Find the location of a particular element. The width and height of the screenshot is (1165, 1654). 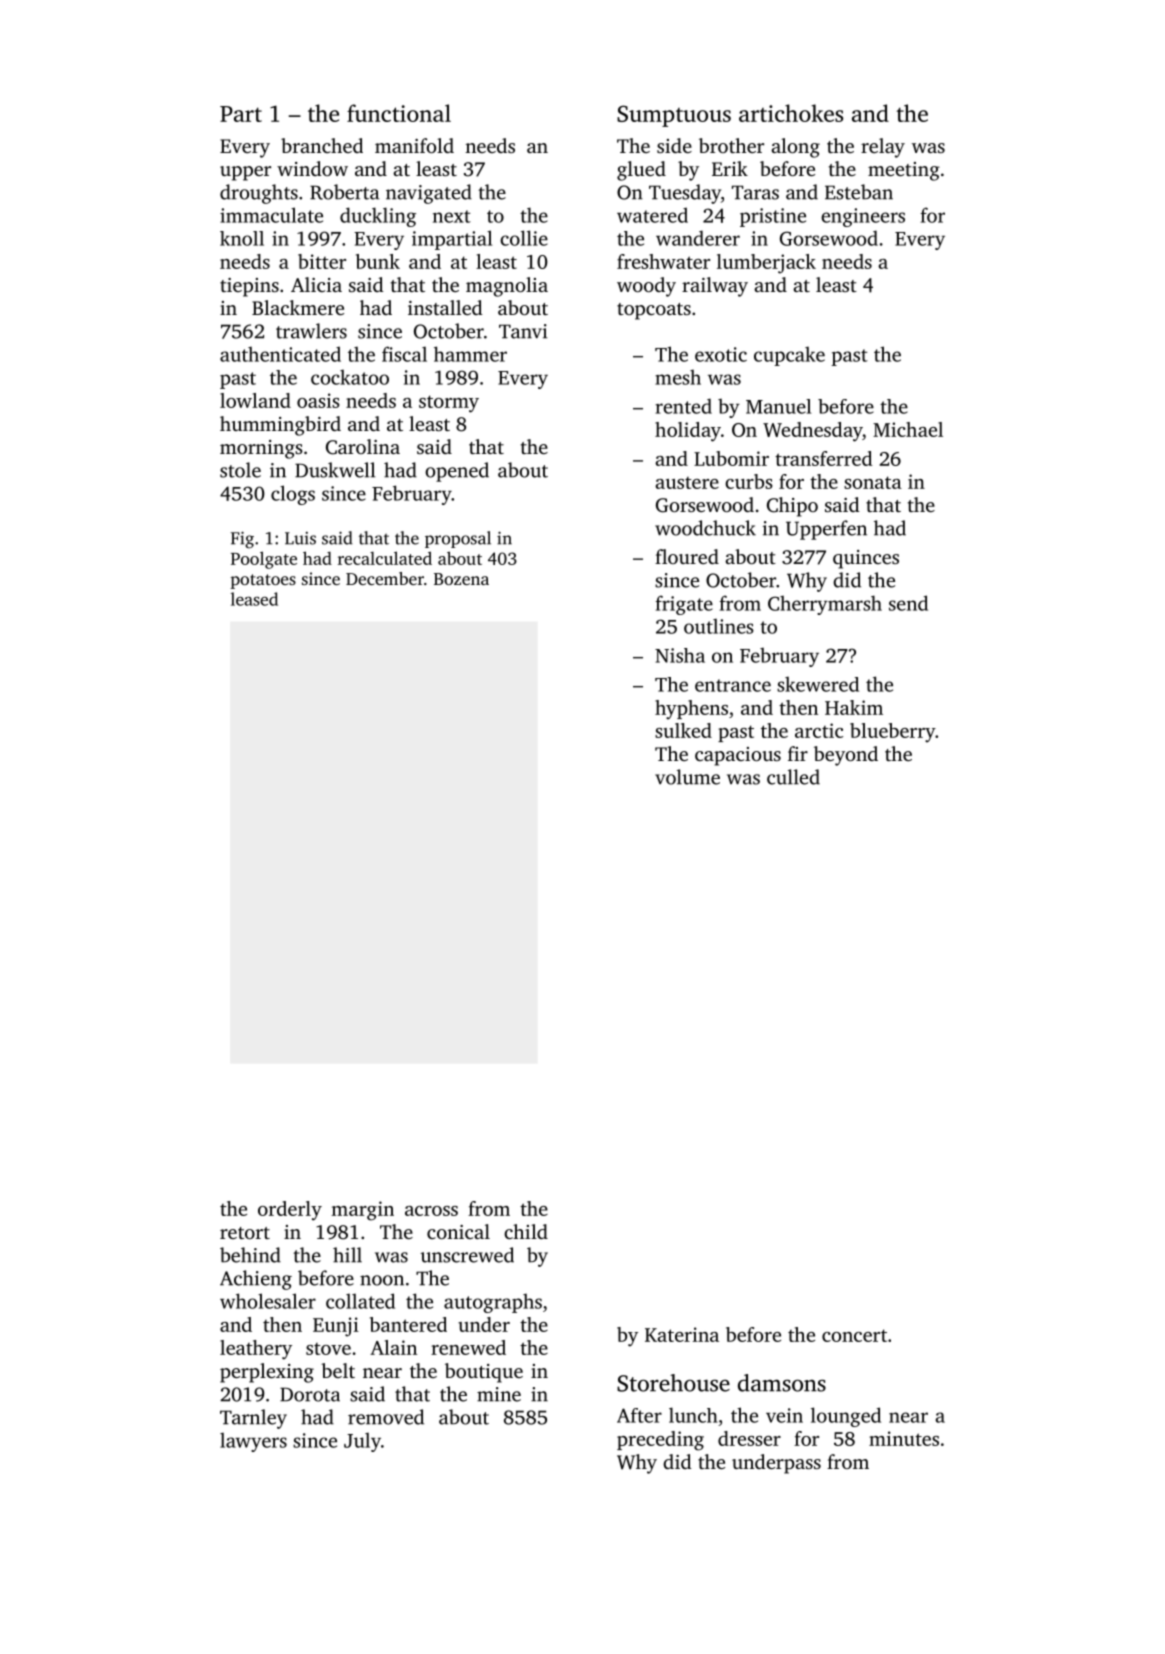

child is located at coordinates (526, 1231).
